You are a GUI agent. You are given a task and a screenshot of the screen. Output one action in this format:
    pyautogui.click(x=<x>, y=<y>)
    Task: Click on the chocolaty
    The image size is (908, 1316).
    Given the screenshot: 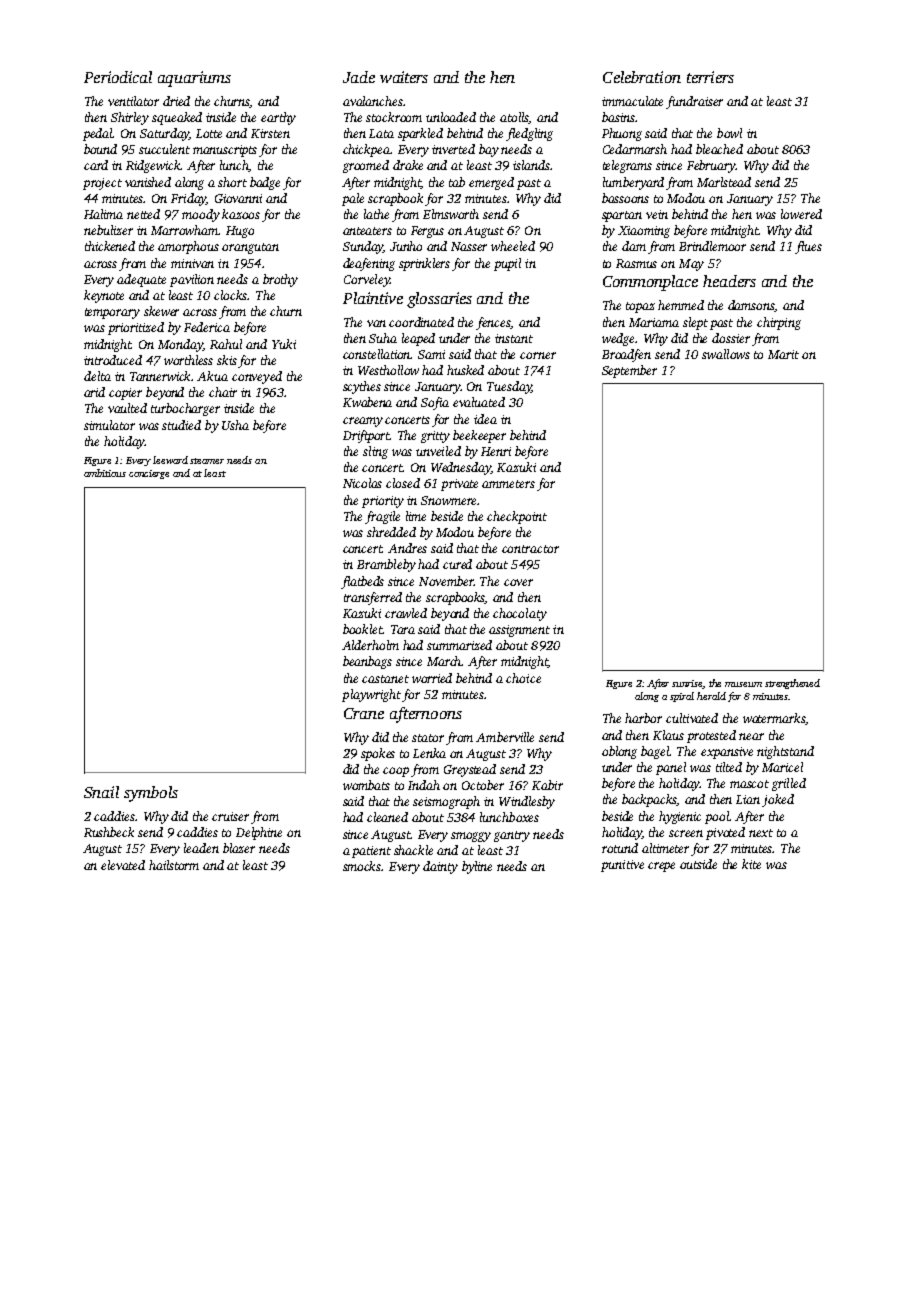 What is the action you would take?
    pyautogui.click(x=520, y=614)
